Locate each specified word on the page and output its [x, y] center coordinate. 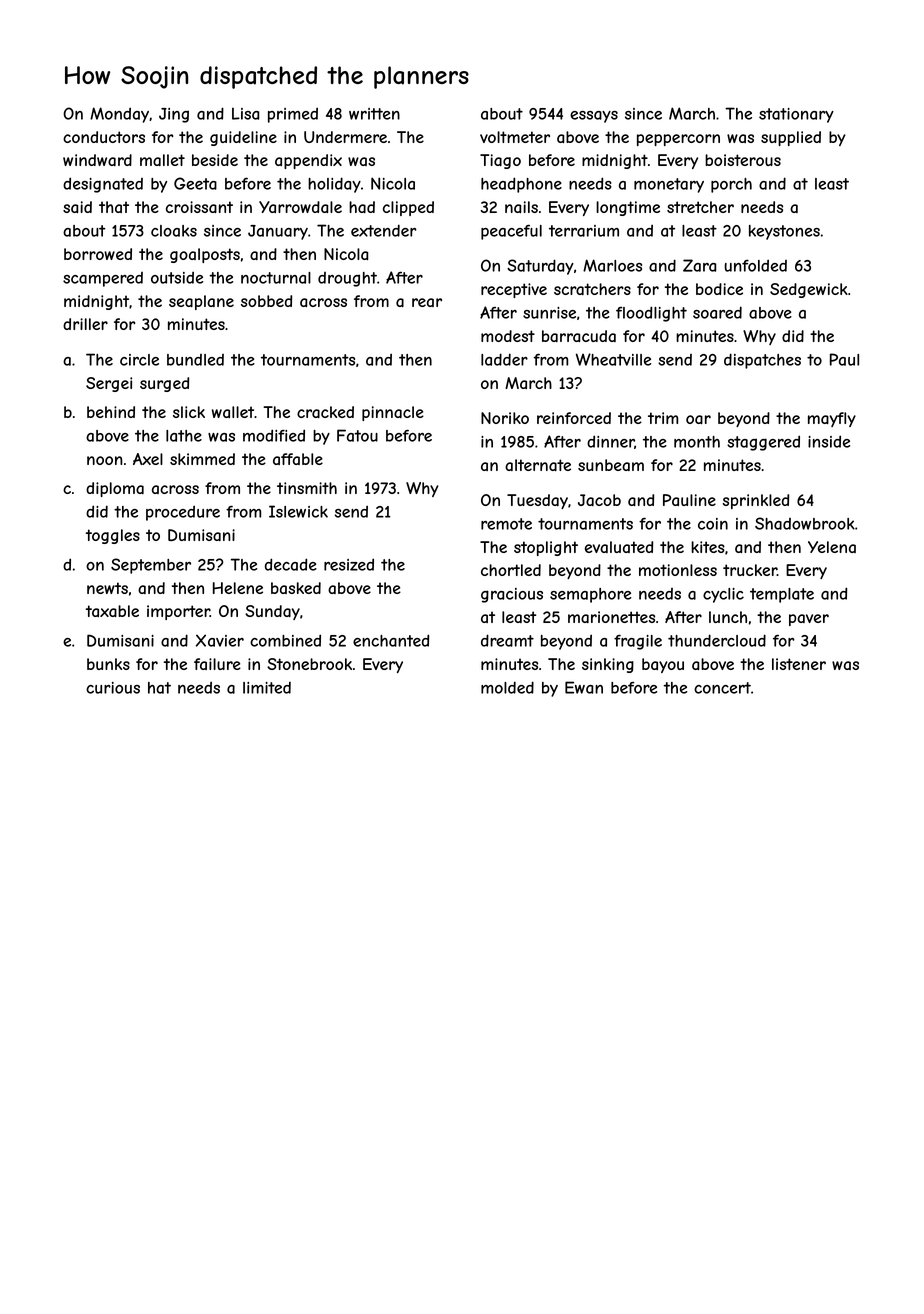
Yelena [832, 547]
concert [722, 688]
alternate [538, 465]
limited [267, 688]
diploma [115, 489]
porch [731, 185]
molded [507, 687]
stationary [796, 115]
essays [594, 117]
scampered [103, 279]
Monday [119, 115]
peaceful [511, 232]
